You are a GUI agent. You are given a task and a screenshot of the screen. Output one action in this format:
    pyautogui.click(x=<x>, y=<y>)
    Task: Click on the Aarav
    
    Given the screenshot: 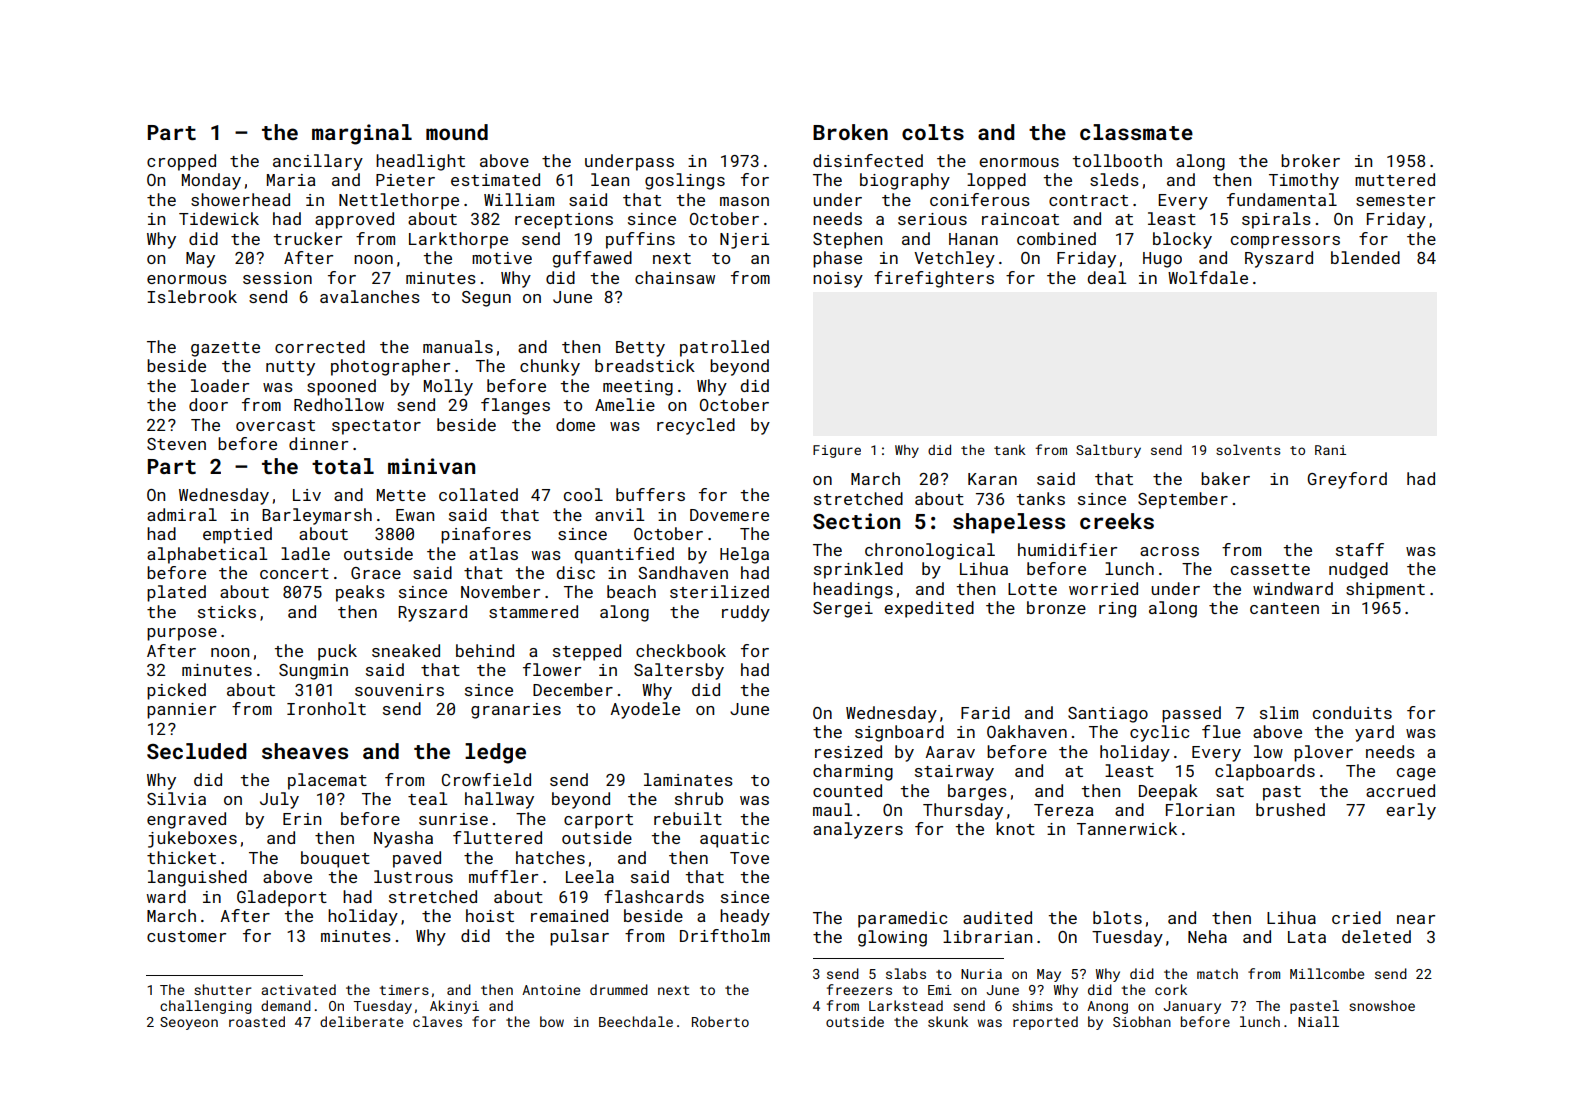 What is the action you would take?
    pyautogui.click(x=950, y=752)
